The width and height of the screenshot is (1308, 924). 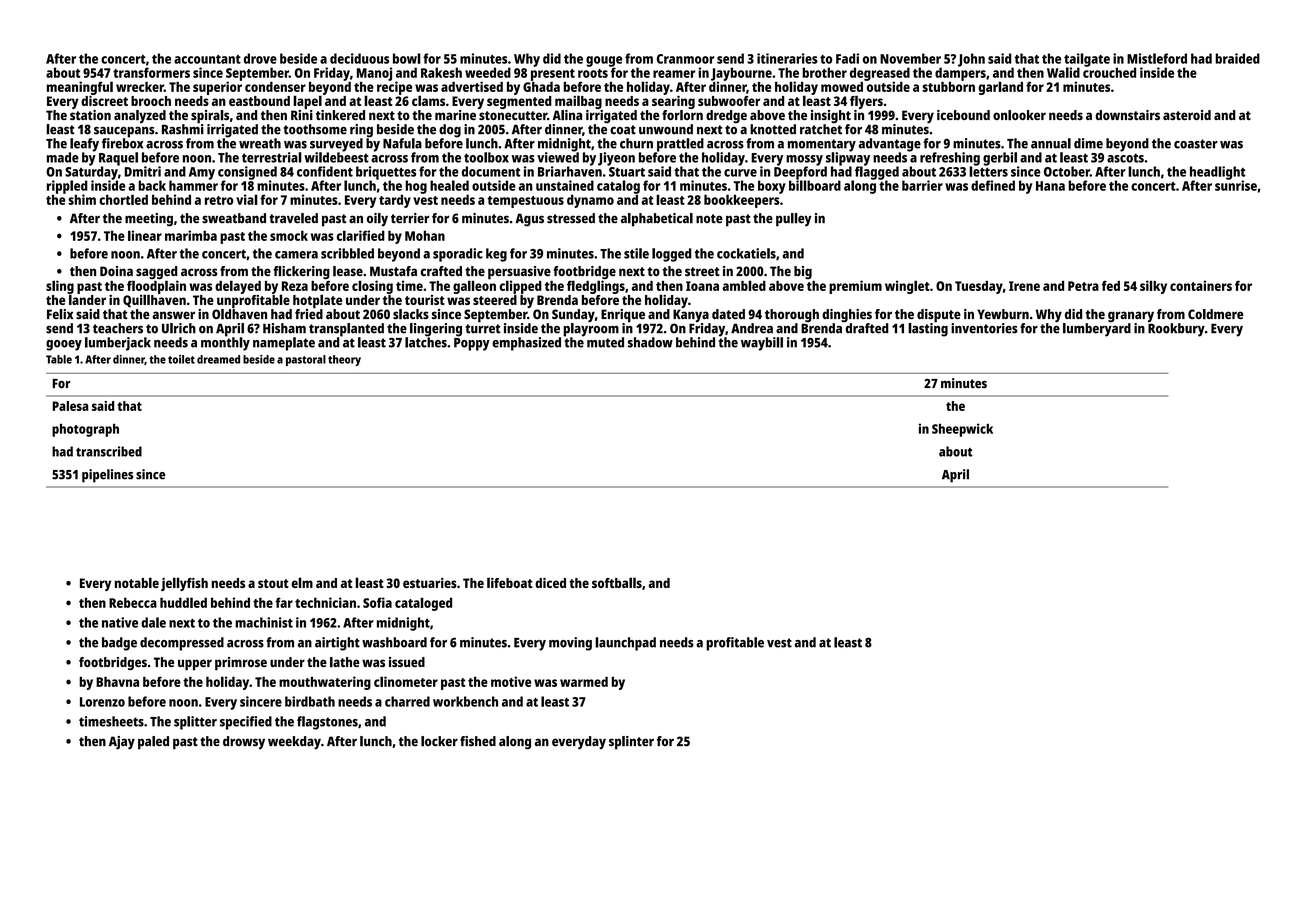 What do you see at coordinates (617, 582) in the screenshot?
I see `softballs` at bounding box center [617, 582].
